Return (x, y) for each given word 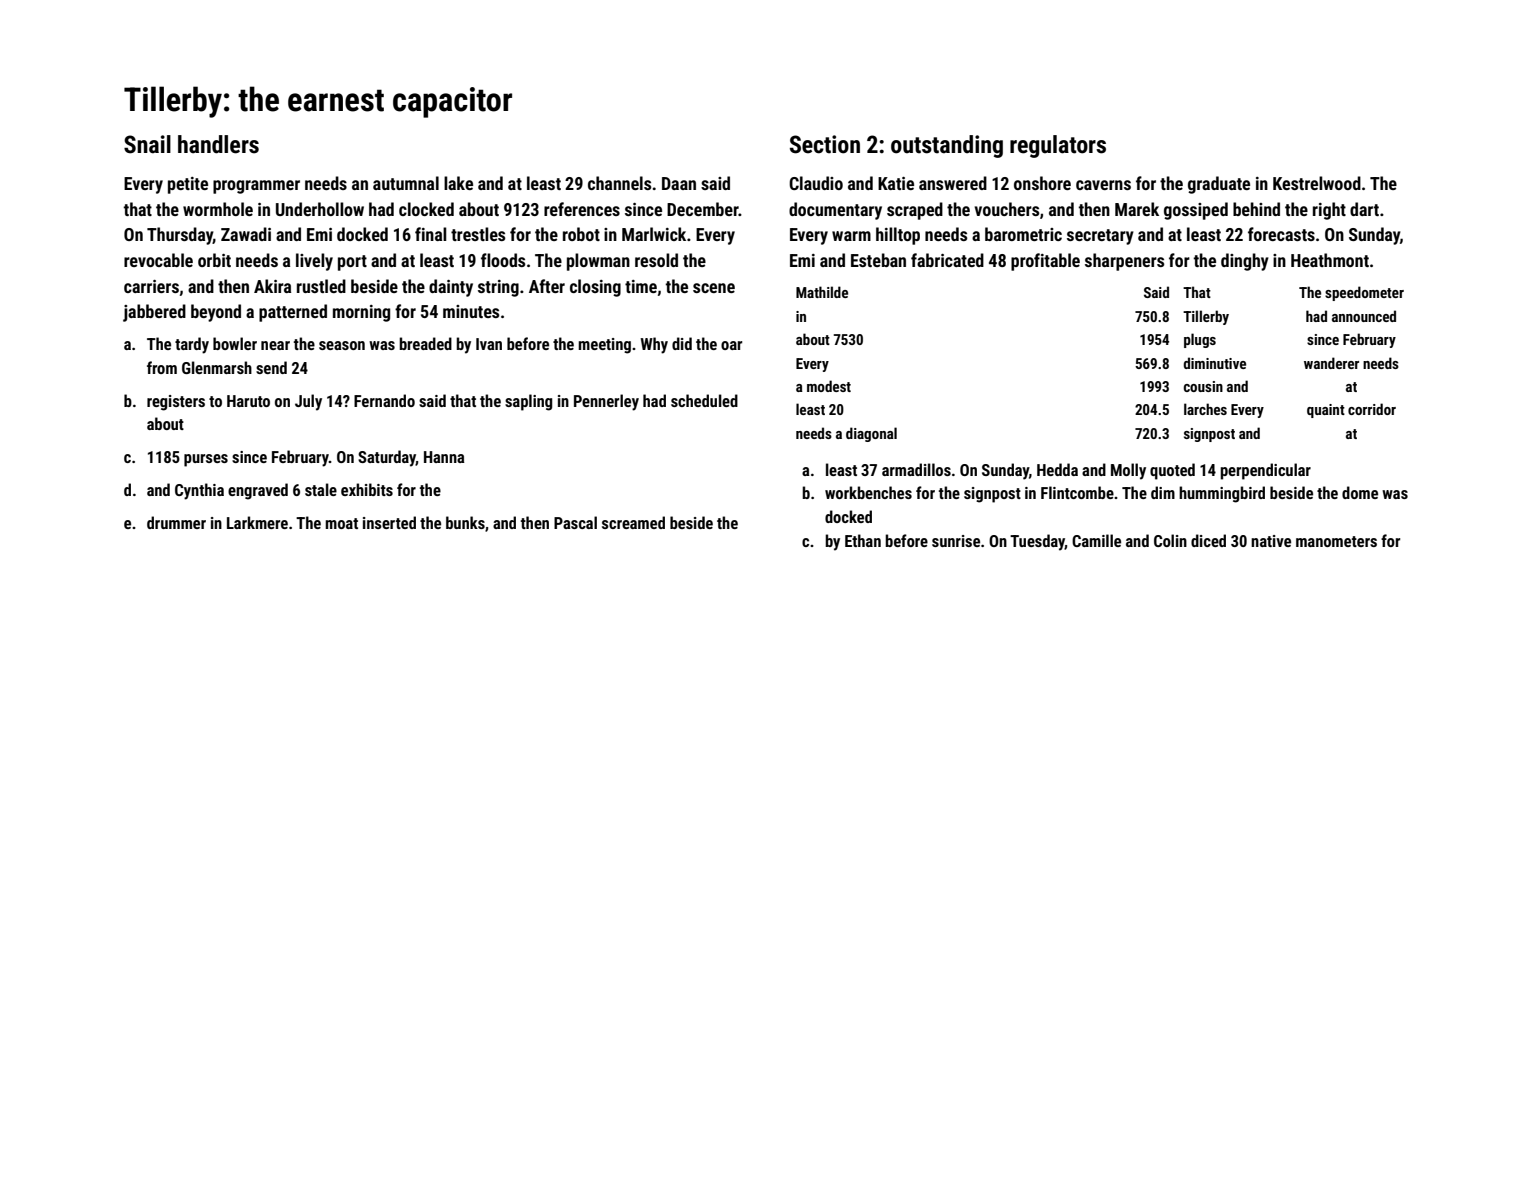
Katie (896, 183)
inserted (389, 522)
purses (206, 460)
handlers (218, 144)
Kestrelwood (1317, 183)
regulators (1058, 146)
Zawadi (246, 234)
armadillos (916, 469)
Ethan (863, 540)
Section (825, 144)
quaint (1326, 411)
